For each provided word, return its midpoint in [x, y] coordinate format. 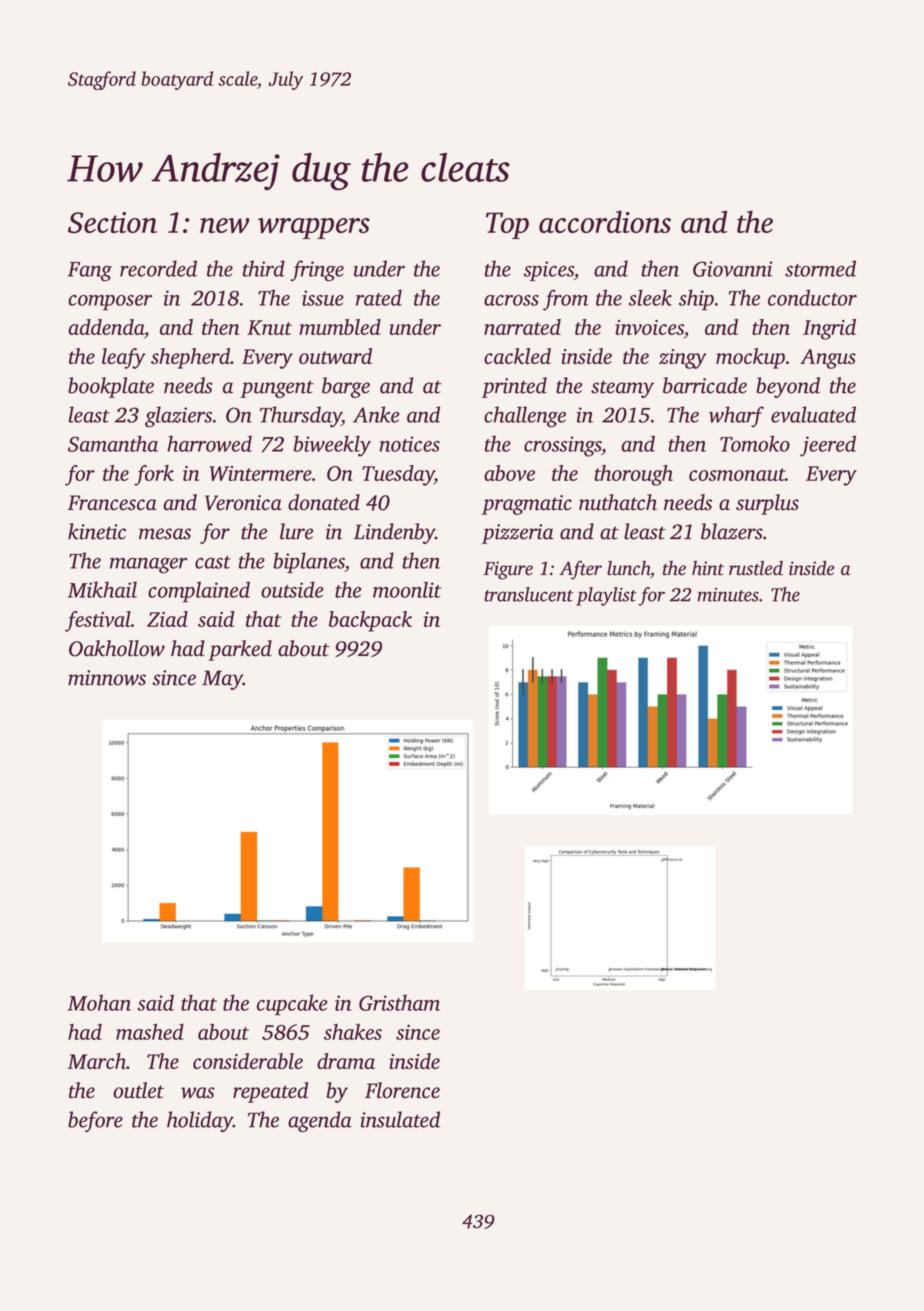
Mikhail [102, 589]
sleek [650, 297]
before [95, 1121]
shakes [353, 1032]
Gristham [399, 1002]
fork [154, 475]
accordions [605, 221]
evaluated [813, 414]
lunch [628, 568]
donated [324, 502]
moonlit [407, 589]
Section [112, 222]
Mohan [99, 1002]
